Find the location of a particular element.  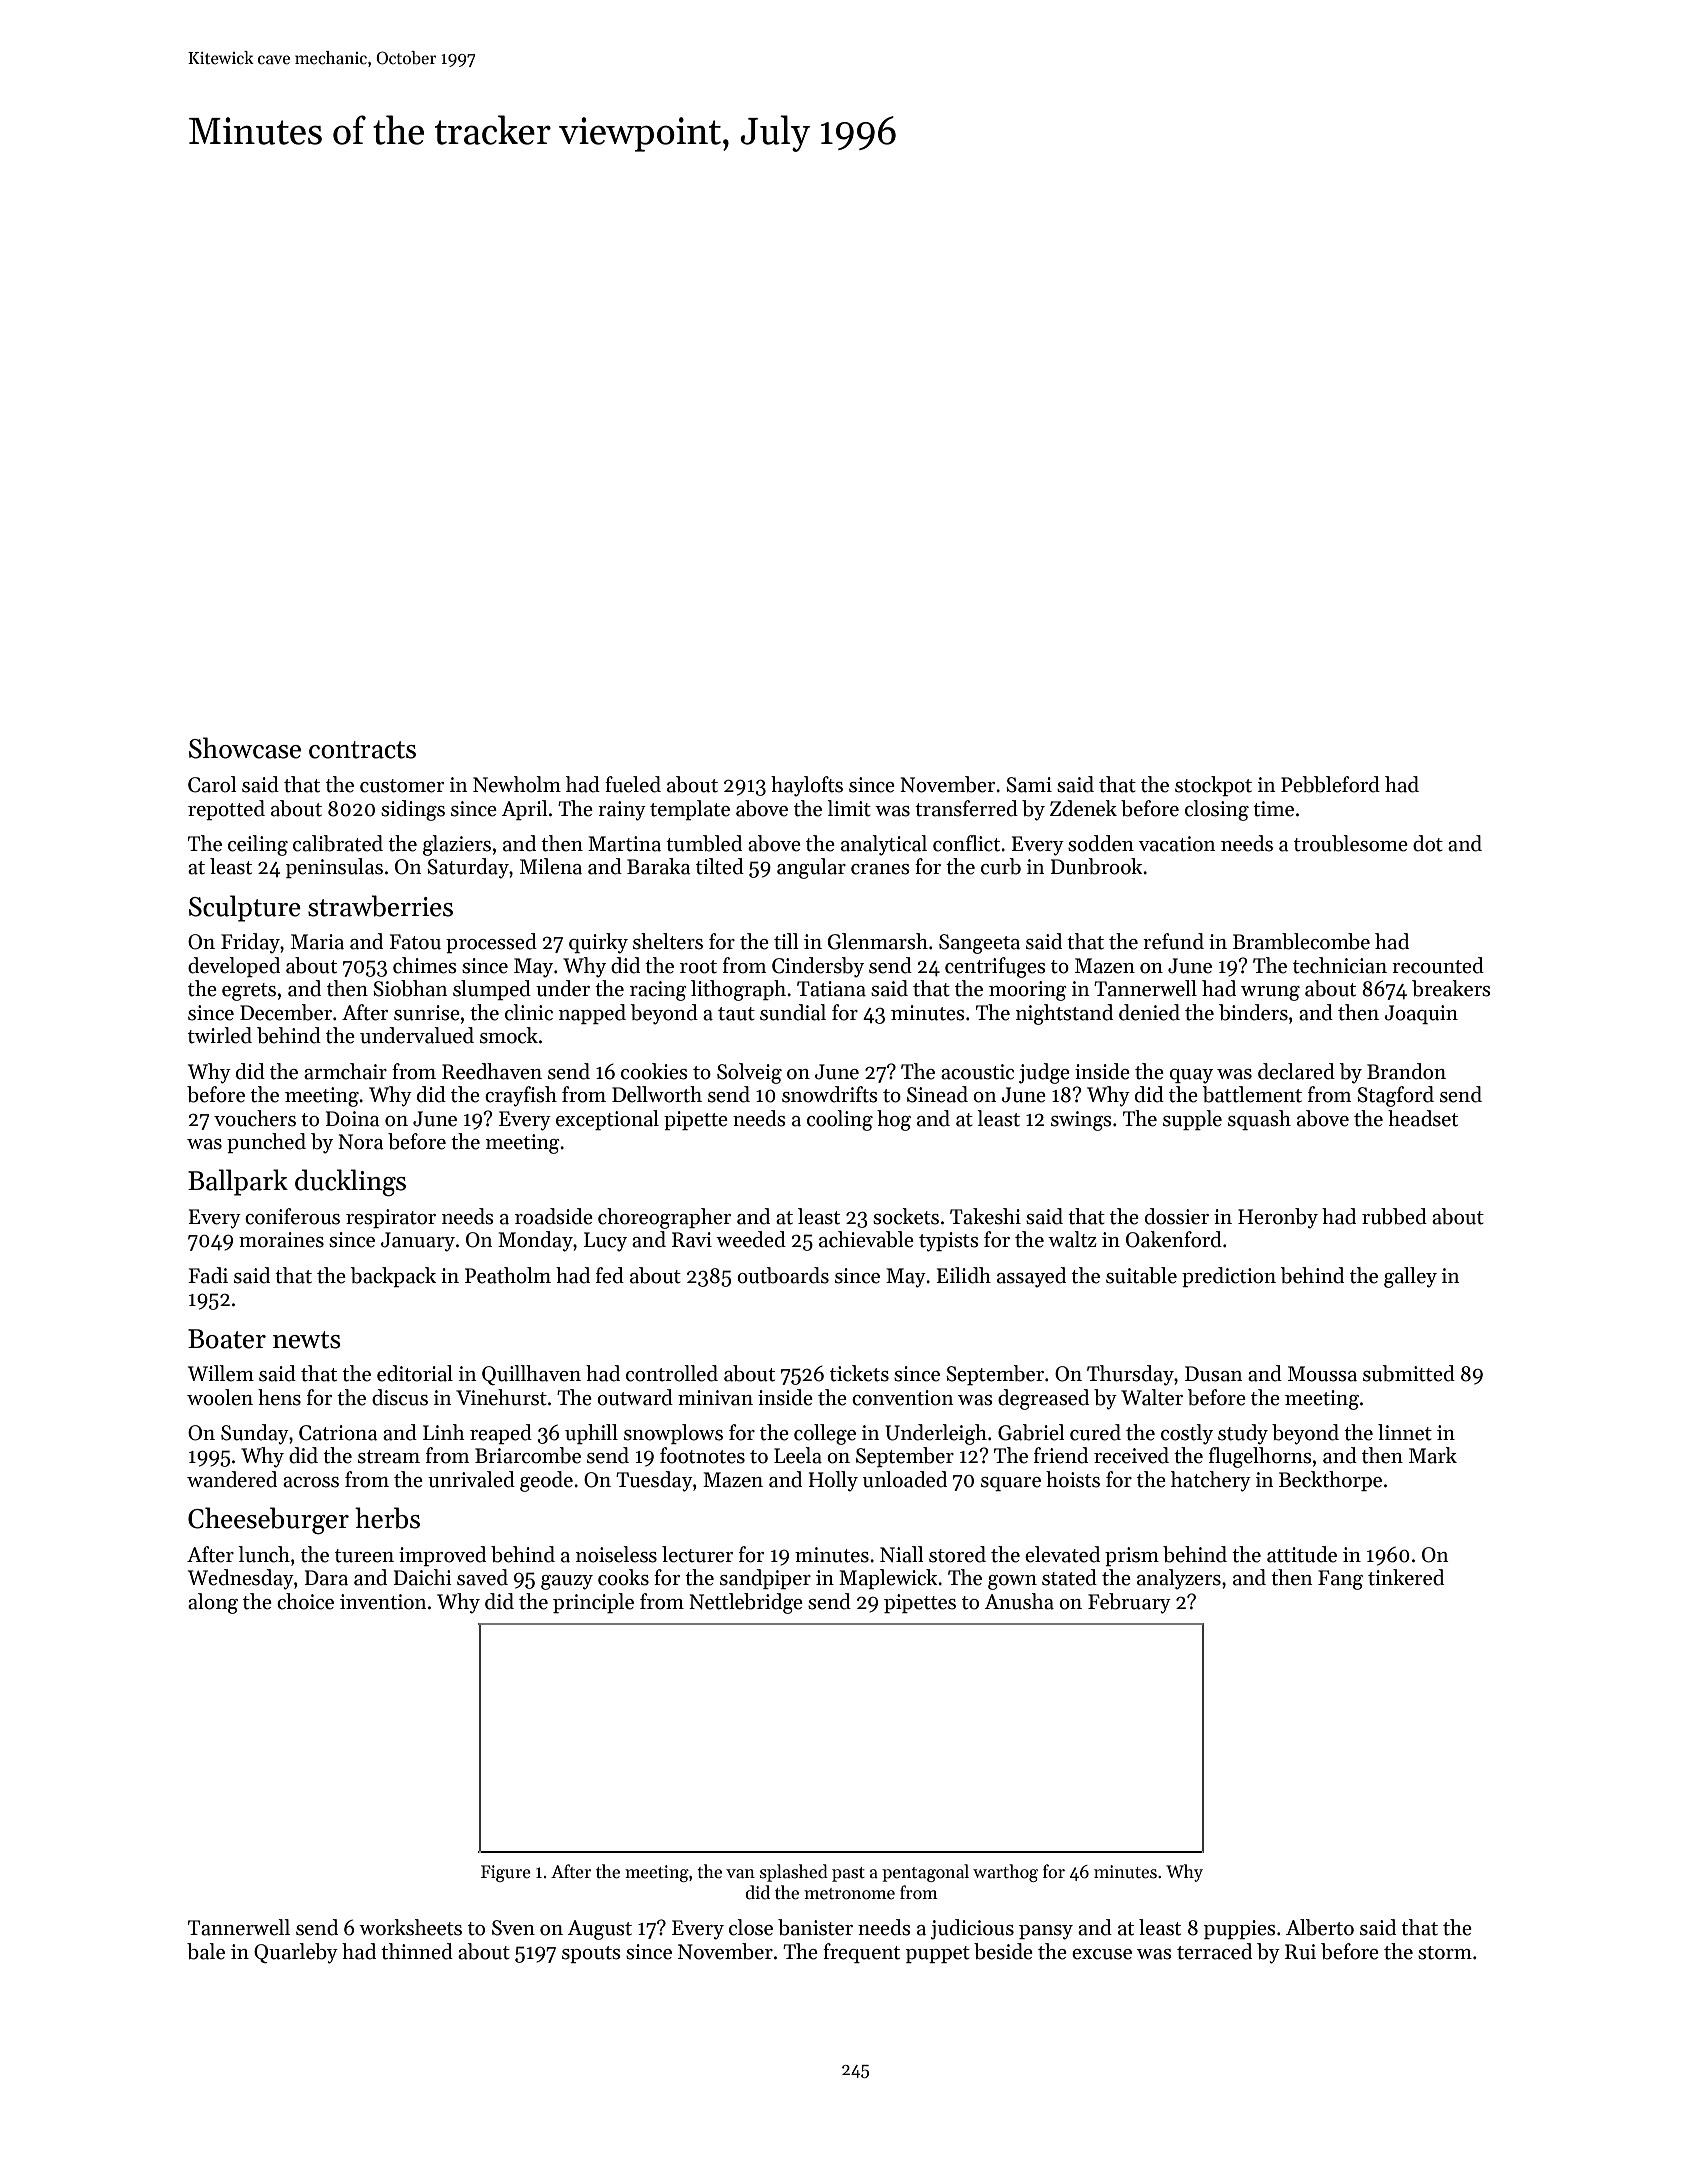

egrets is located at coordinates (249, 992).
